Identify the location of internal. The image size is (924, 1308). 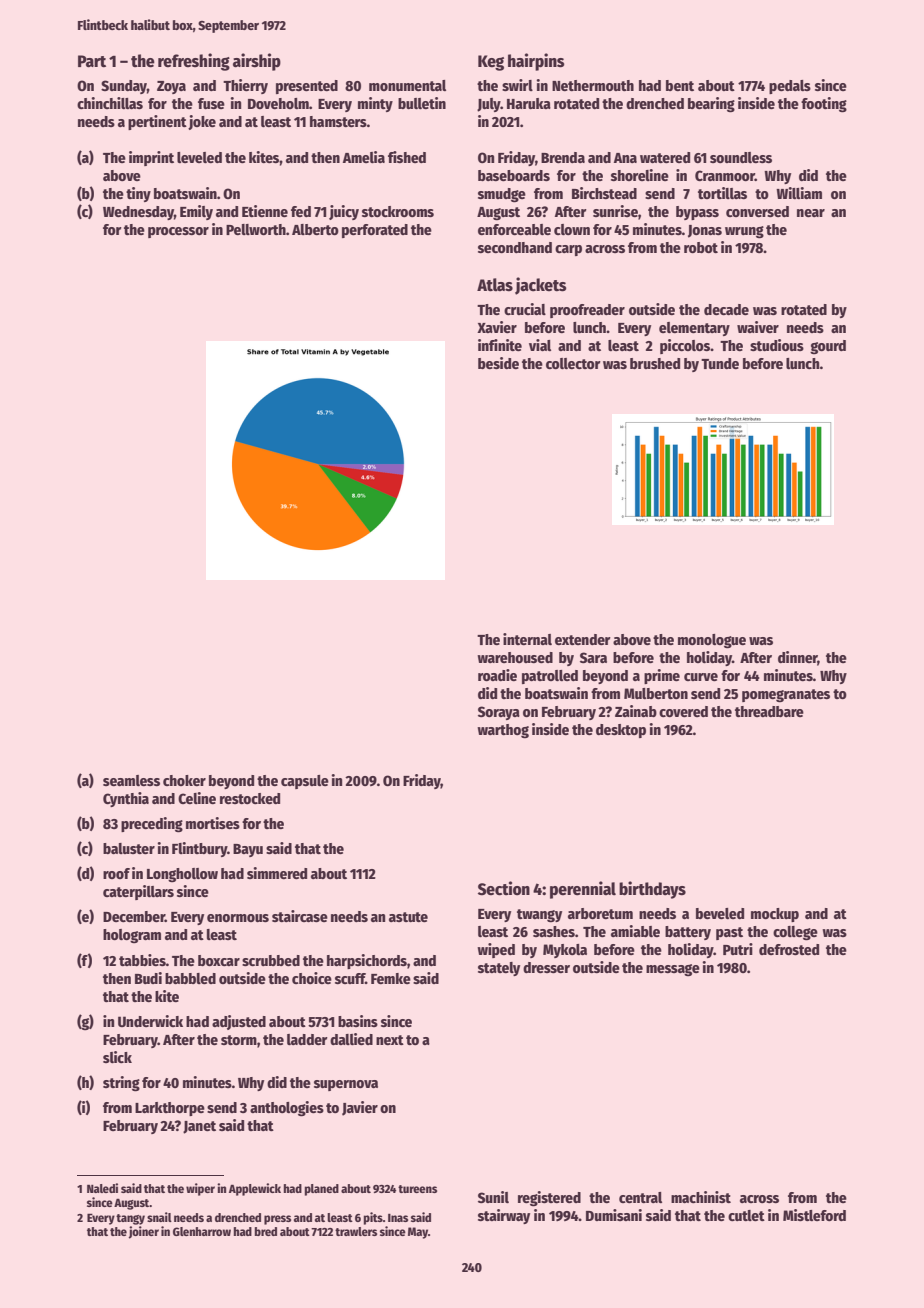
(527, 639).
